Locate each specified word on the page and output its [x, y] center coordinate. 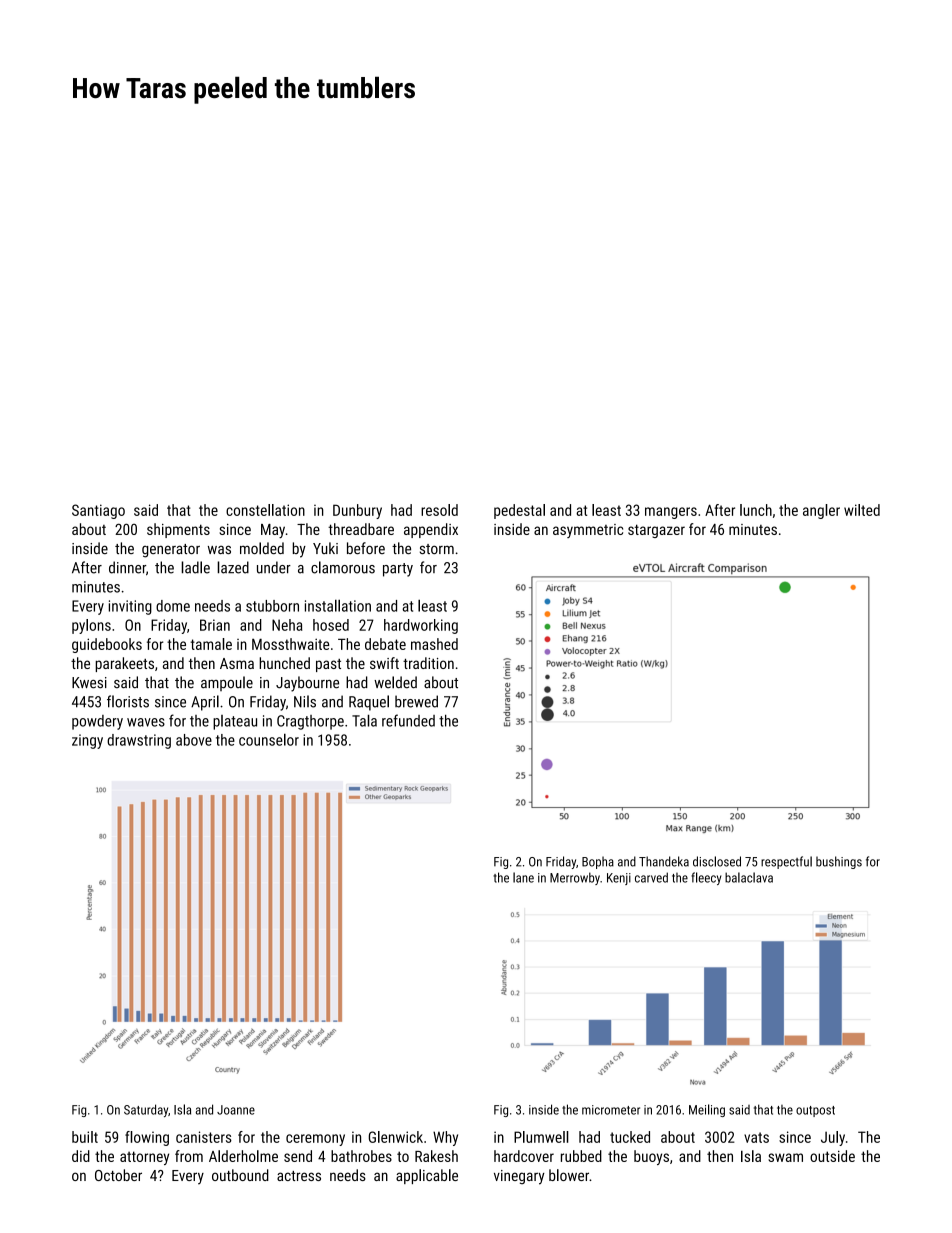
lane [523, 877]
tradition [428, 663]
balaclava [749, 877]
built [85, 1137]
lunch [756, 510]
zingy [87, 741]
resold [439, 510]
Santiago [98, 511]
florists [128, 701]
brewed [416, 701]
